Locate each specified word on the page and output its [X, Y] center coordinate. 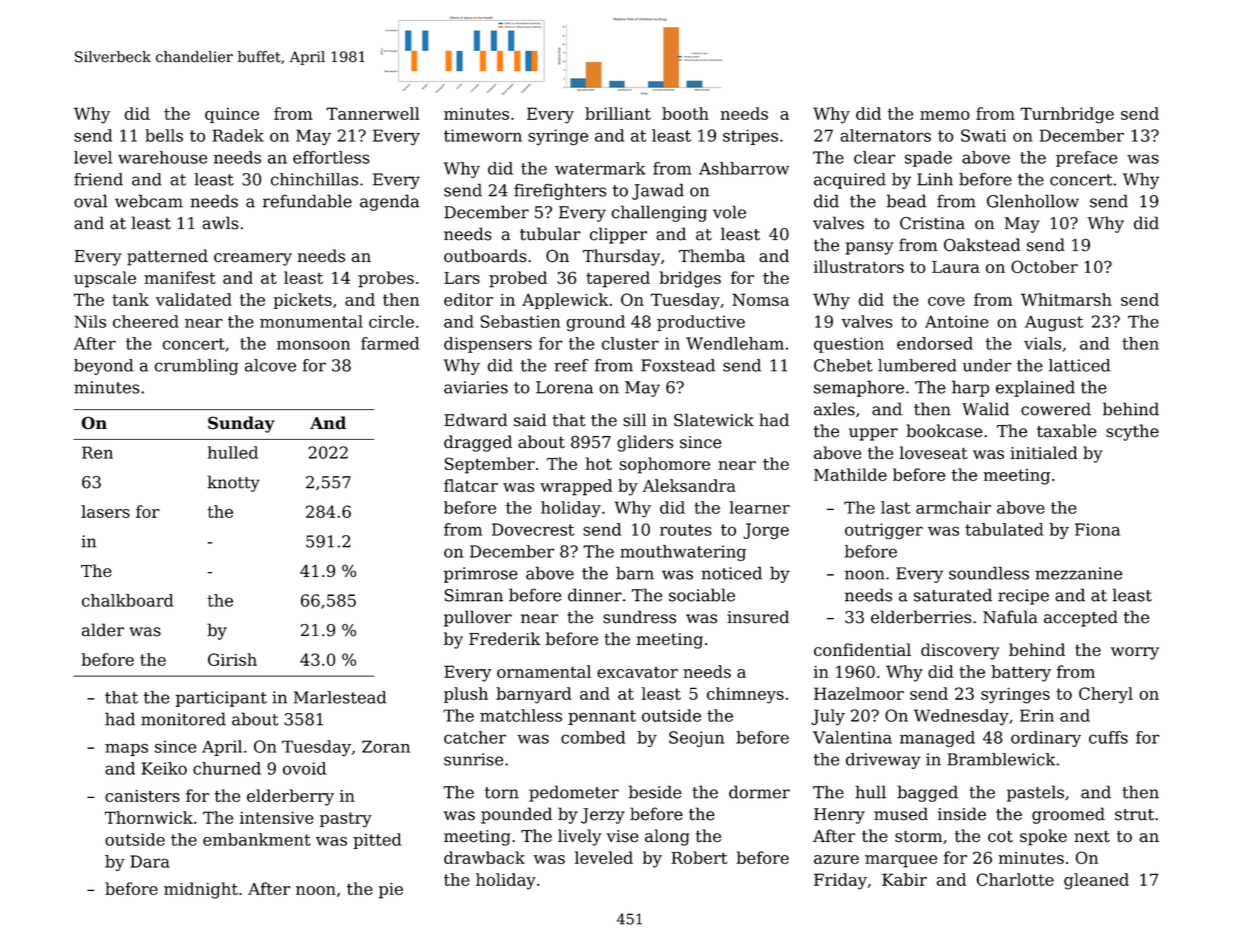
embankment [257, 839]
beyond [104, 367]
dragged [478, 443]
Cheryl [1106, 695]
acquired [850, 181]
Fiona [1097, 529]
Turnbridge [1067, 115]
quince [232, 115]
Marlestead [340, 697]
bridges [690, 279]
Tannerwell [372, 113]
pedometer [574, 793]
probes [386, 279]
